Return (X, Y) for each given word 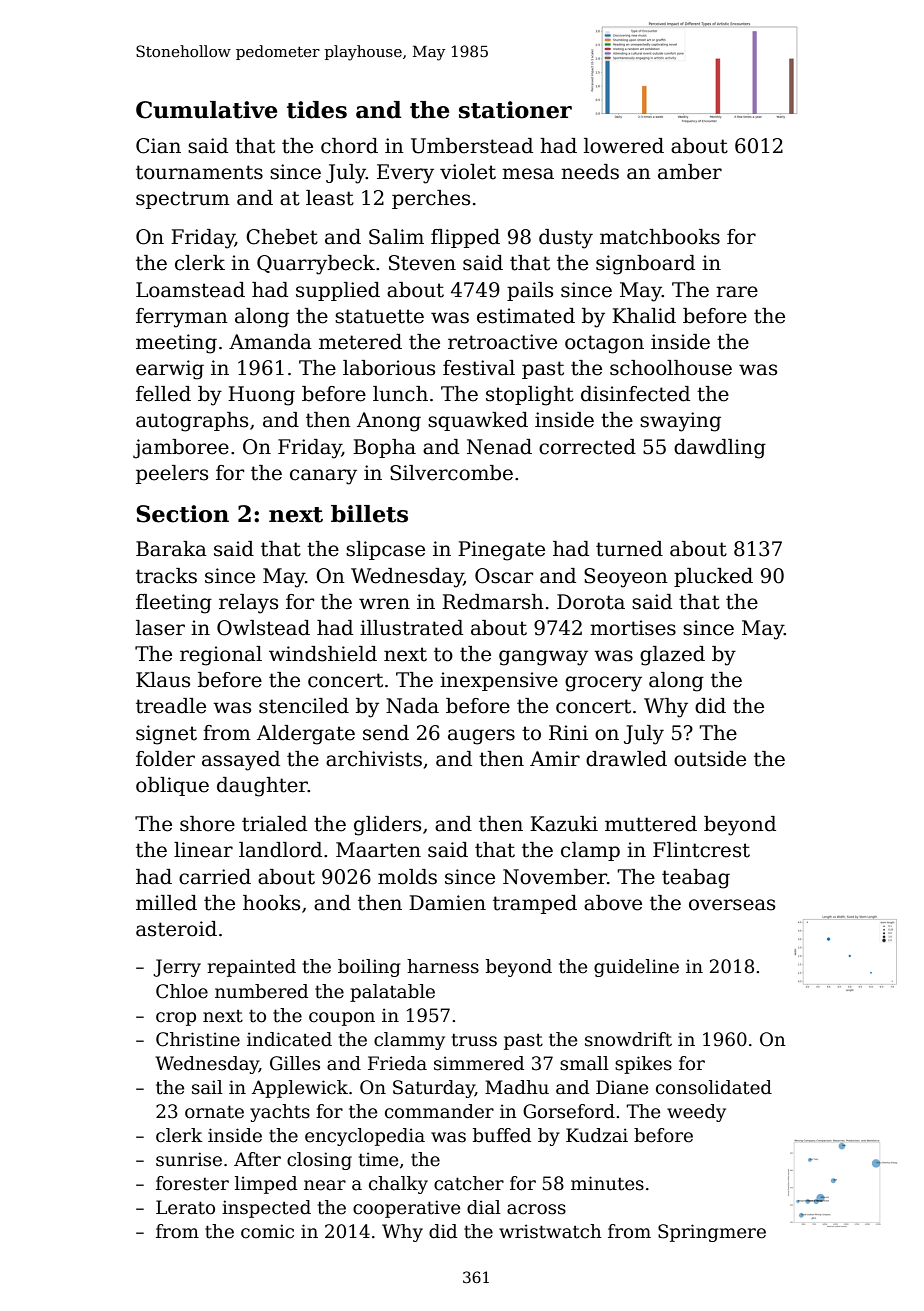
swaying (680, 422)
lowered (624, 146)
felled (163, 394)
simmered (479, 1063)
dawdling (720, 449)
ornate (214, 1112)
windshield (323, 654)
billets (369, 514)
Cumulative (206, 110)
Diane (622, 1087)
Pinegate (501, 551)
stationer (515, 110)
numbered (261, 991)
